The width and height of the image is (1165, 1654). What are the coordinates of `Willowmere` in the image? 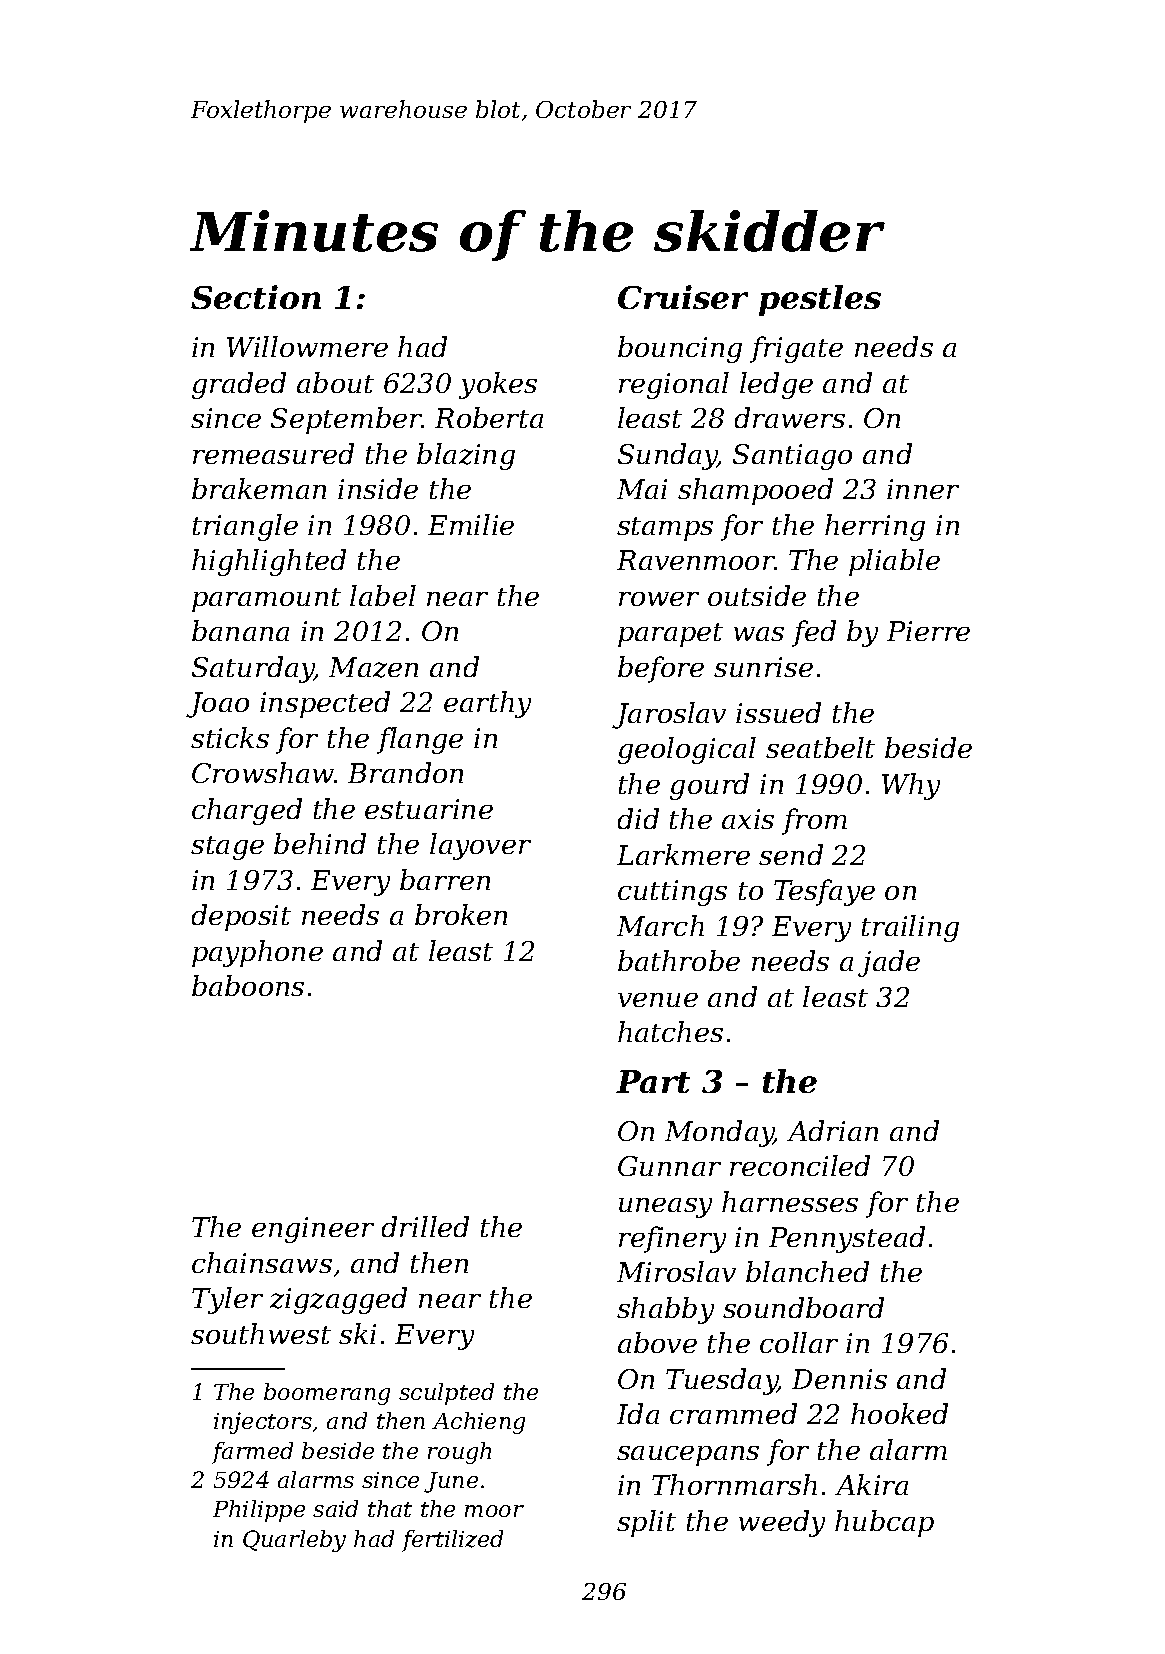 It's located at (307, 346).
